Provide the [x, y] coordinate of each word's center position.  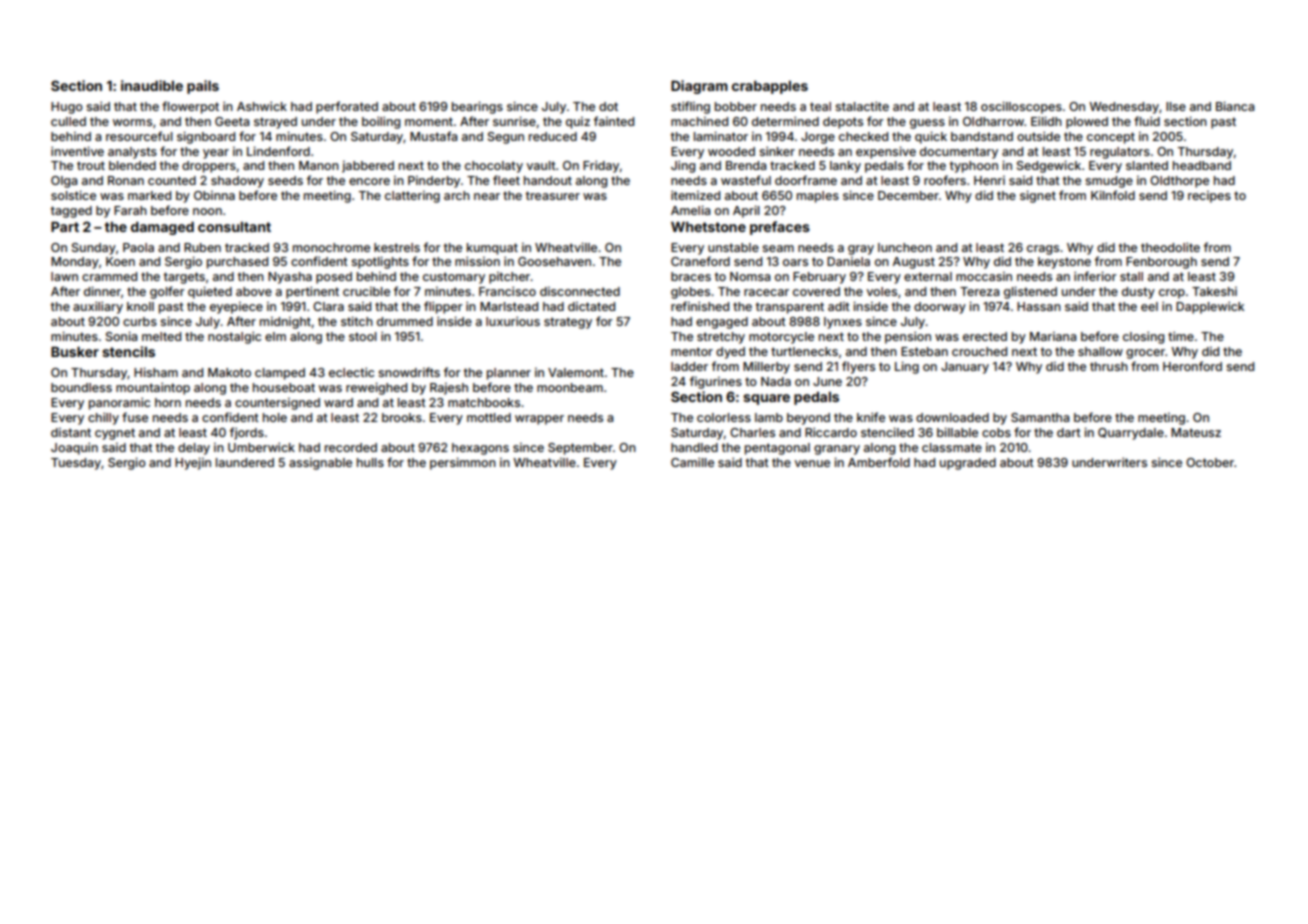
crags [1043, 250]
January [965, 368]
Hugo [67, 108]
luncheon [905, 247]
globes [690, 293]
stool [363, 336]
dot [608, 106]
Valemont [576, 372]
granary [837, 450]
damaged [162, 228]
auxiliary [98, 307]
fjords [247, 433]
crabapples [770, 87]
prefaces [780, 228]
